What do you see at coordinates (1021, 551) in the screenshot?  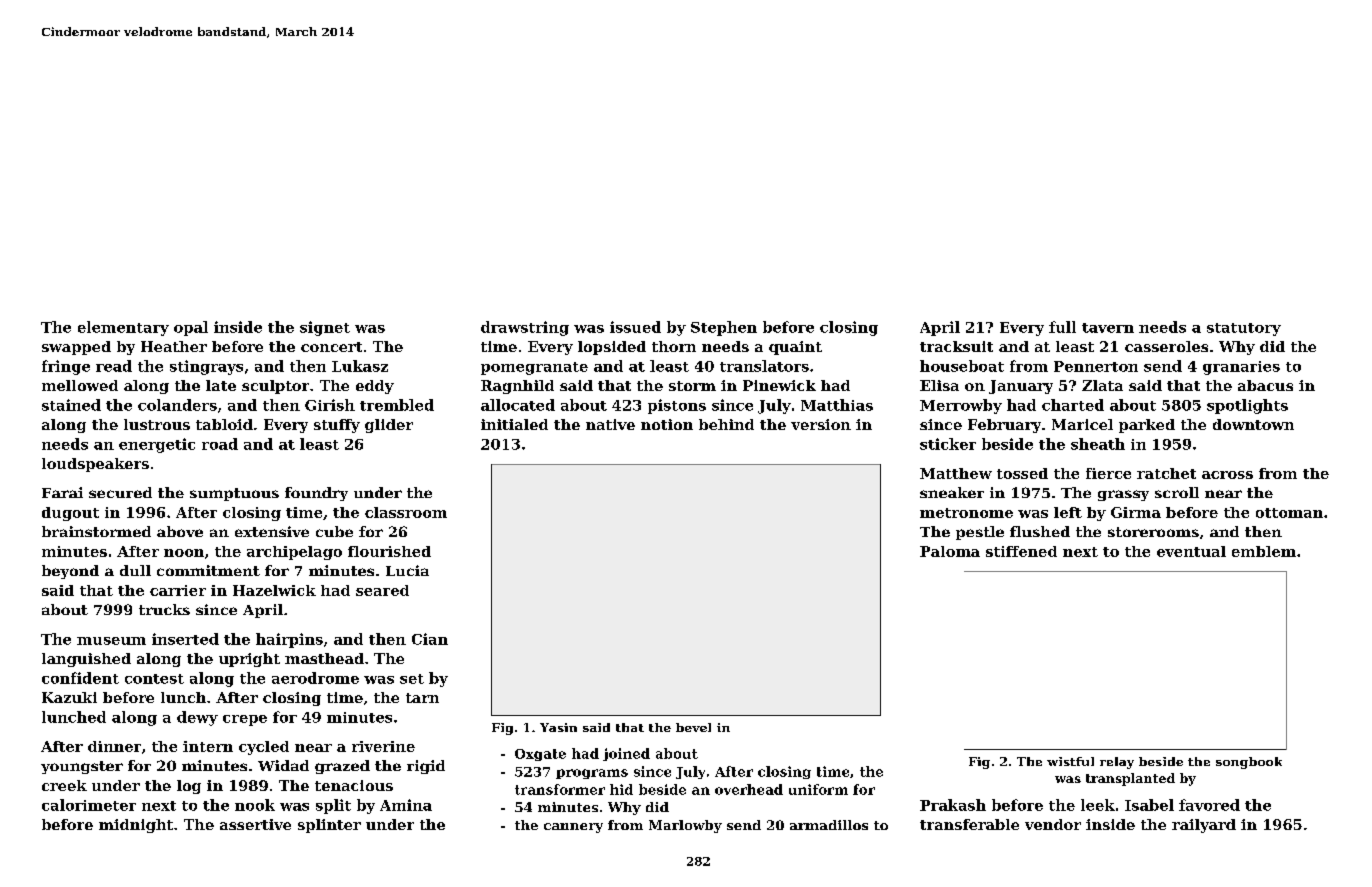 I see `stiffened` at bounding box center [1021, 551].
